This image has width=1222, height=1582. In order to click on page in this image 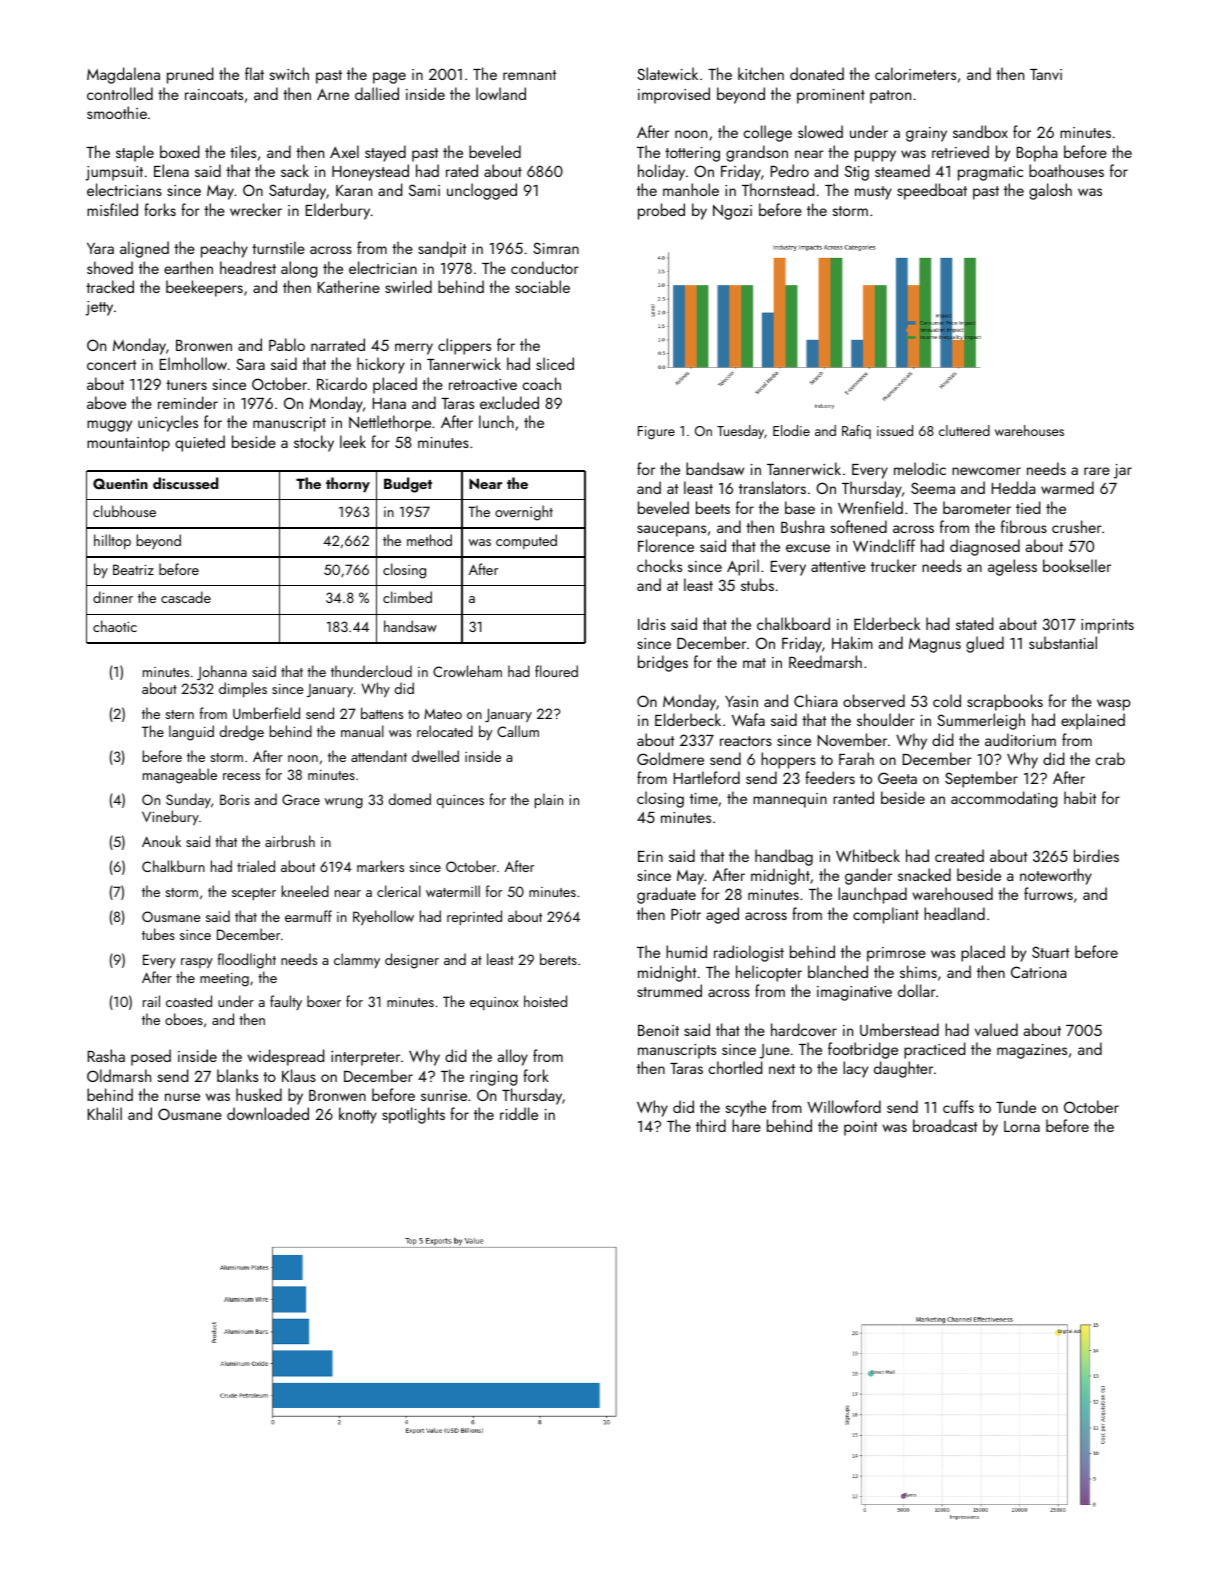, I will do `click(389, 78)`.
